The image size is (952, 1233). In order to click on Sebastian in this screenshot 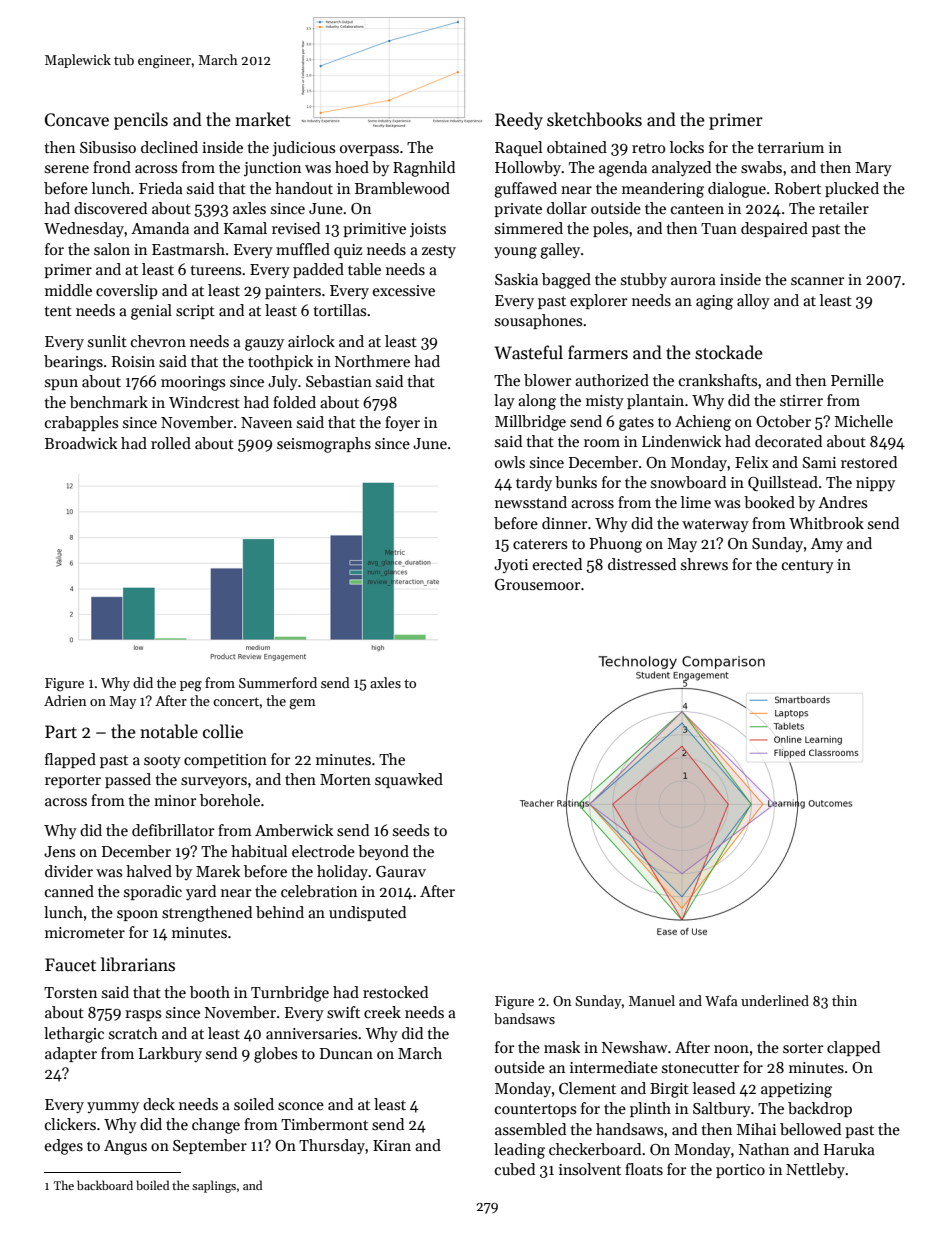, I will do `click(339, 381)`.
